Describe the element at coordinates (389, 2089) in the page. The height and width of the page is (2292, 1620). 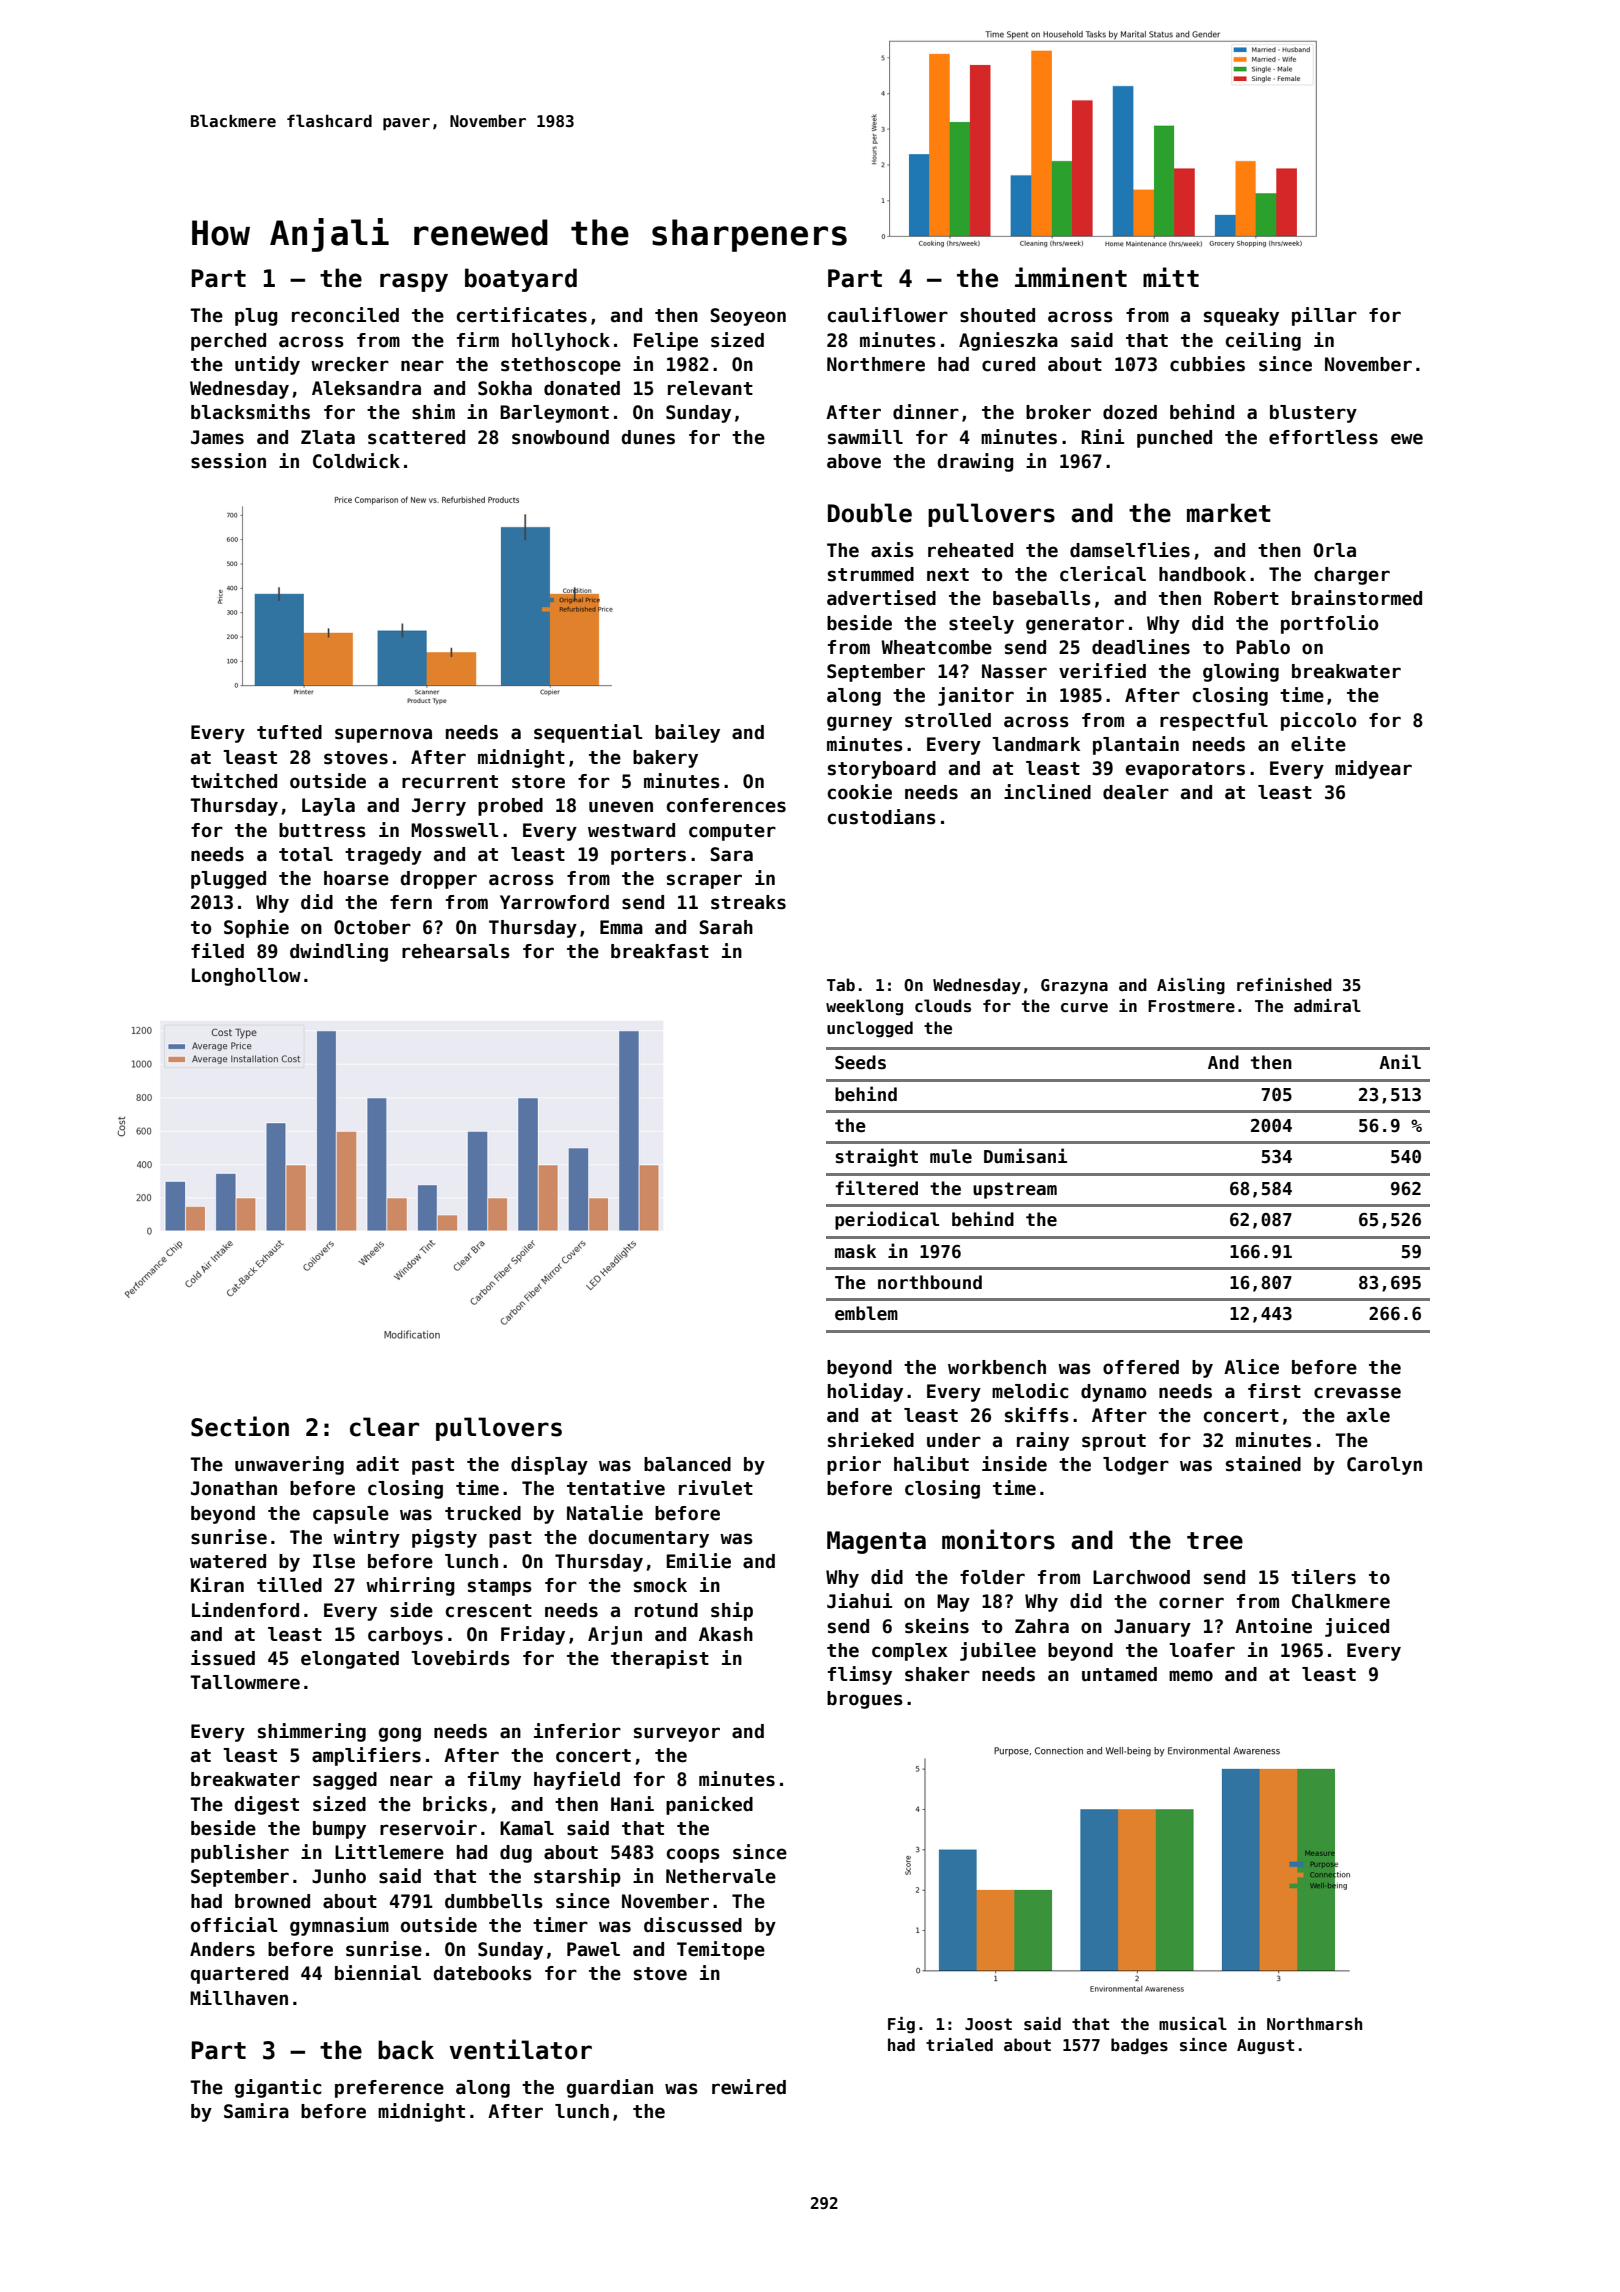
I see `preference` at that location.
